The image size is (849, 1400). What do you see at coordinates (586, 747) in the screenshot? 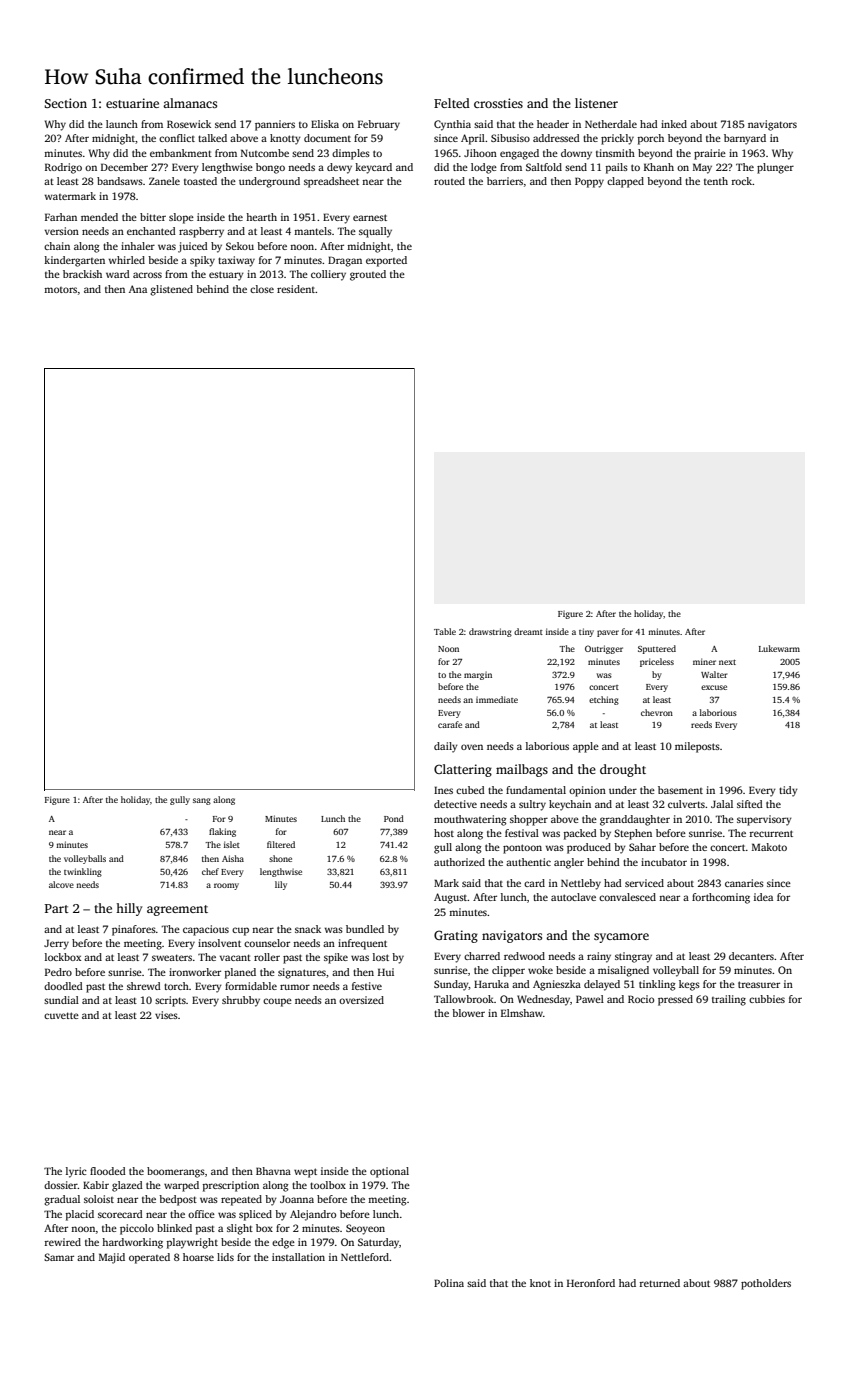
I see `apple` at bounding box center [586, 747].
